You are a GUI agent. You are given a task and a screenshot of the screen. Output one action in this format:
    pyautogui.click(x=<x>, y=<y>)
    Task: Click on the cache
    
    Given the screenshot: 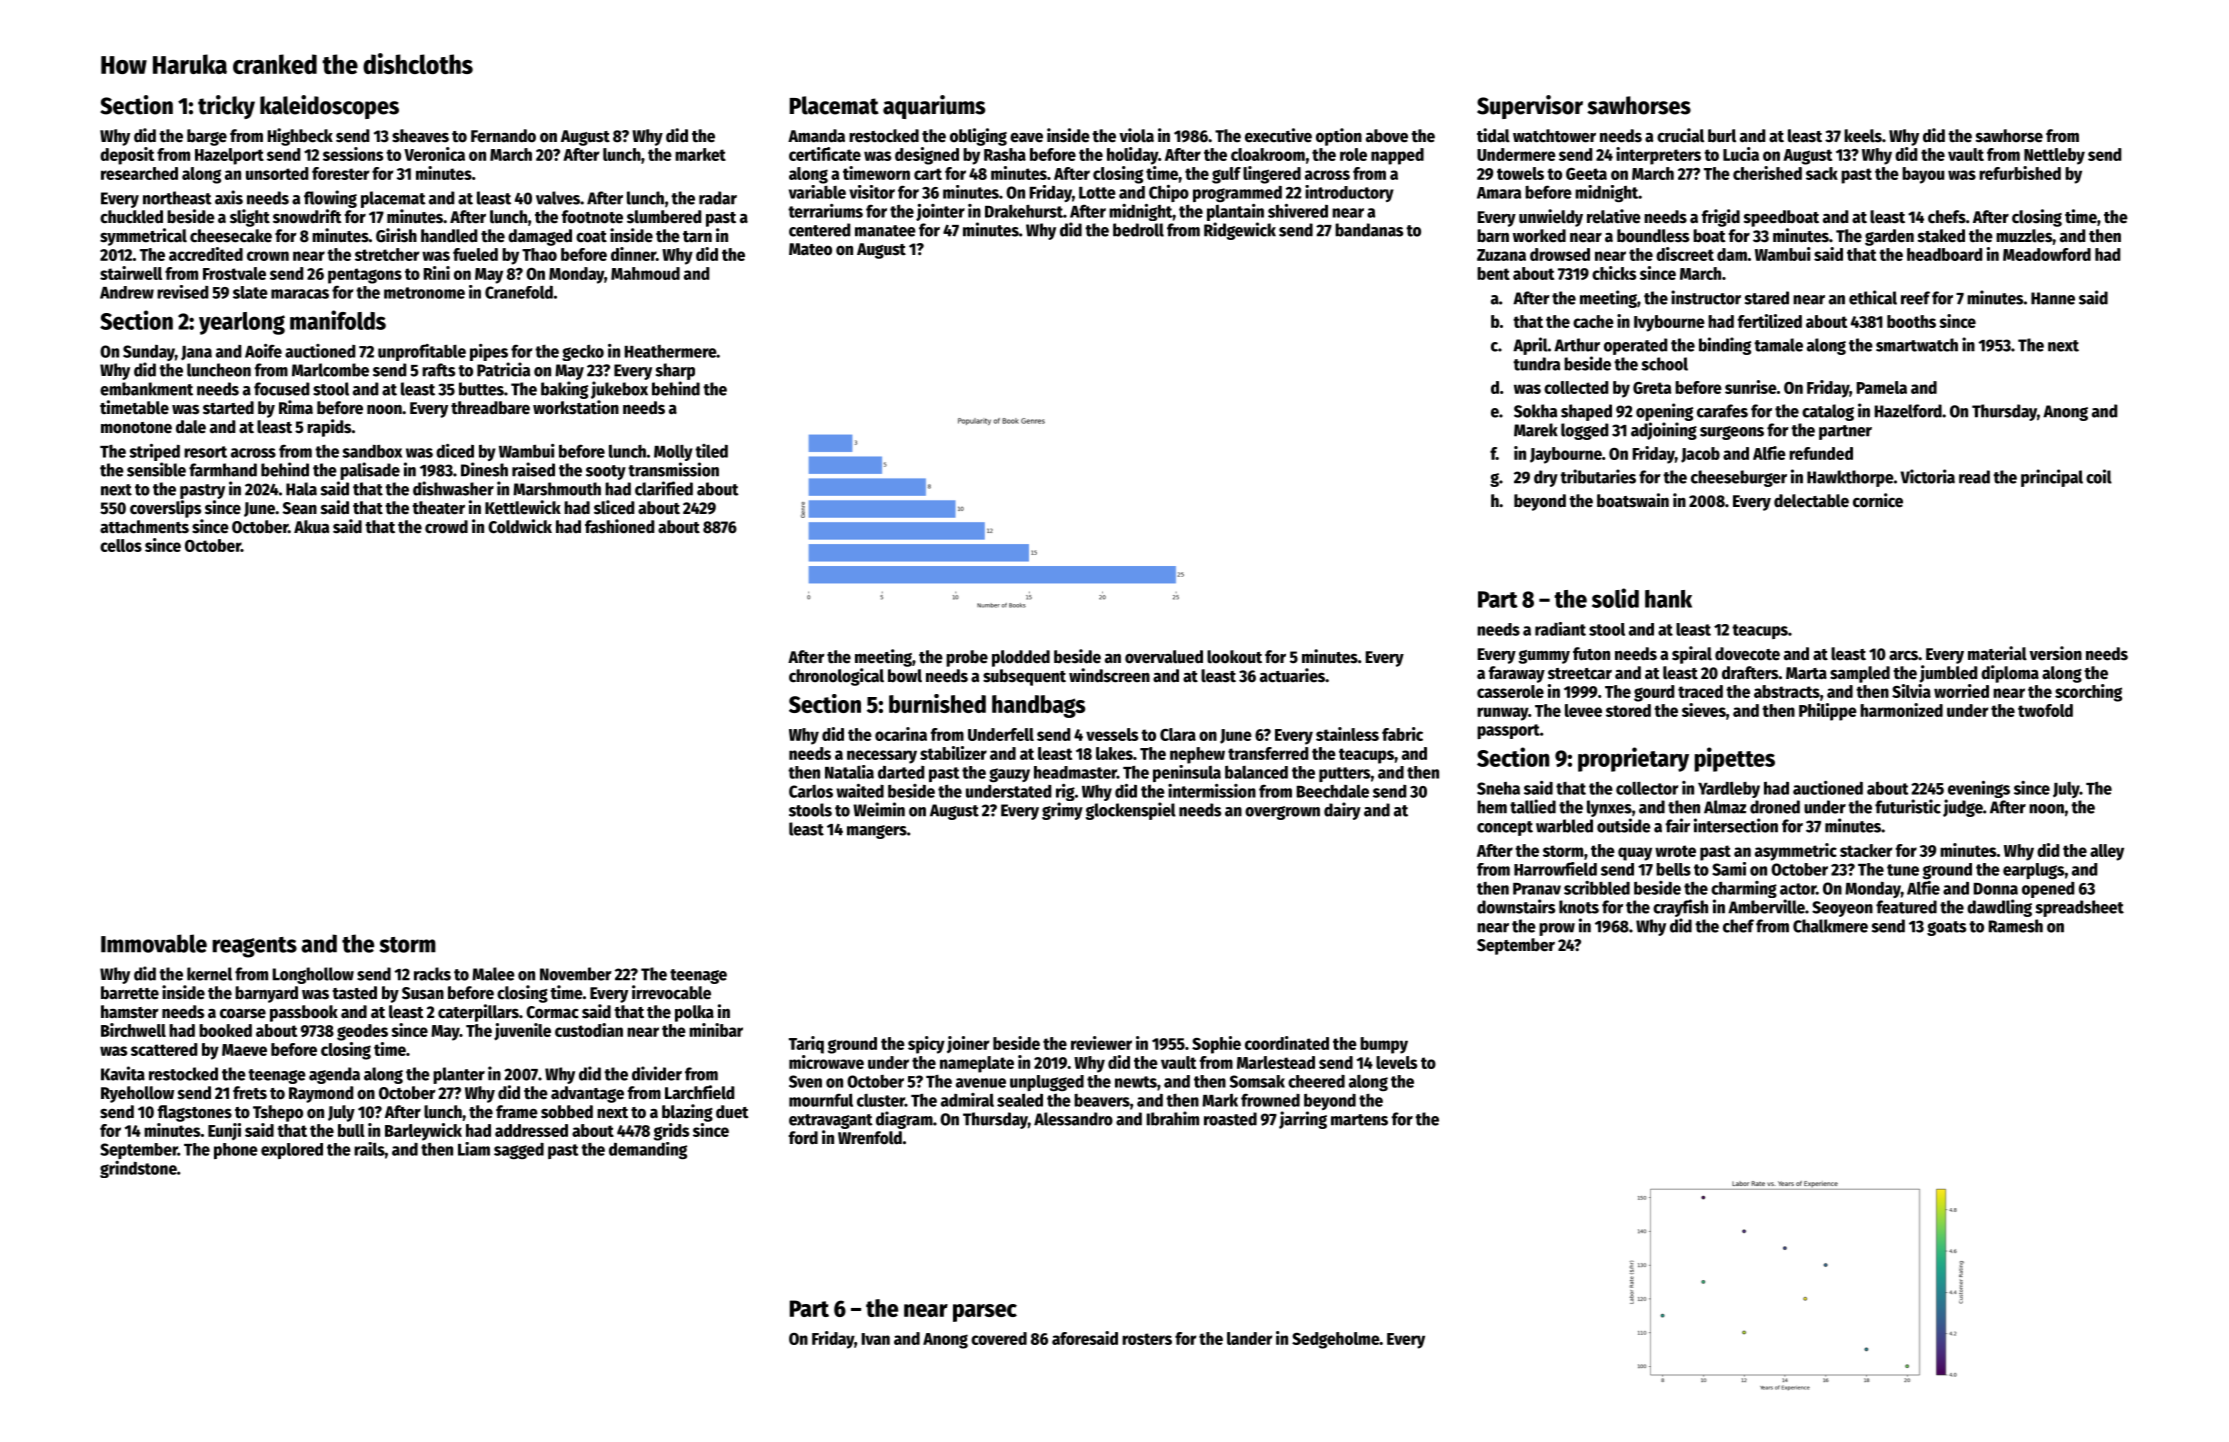 What is the action you would take?
    pyautogui.click(x=1593, y=321)
